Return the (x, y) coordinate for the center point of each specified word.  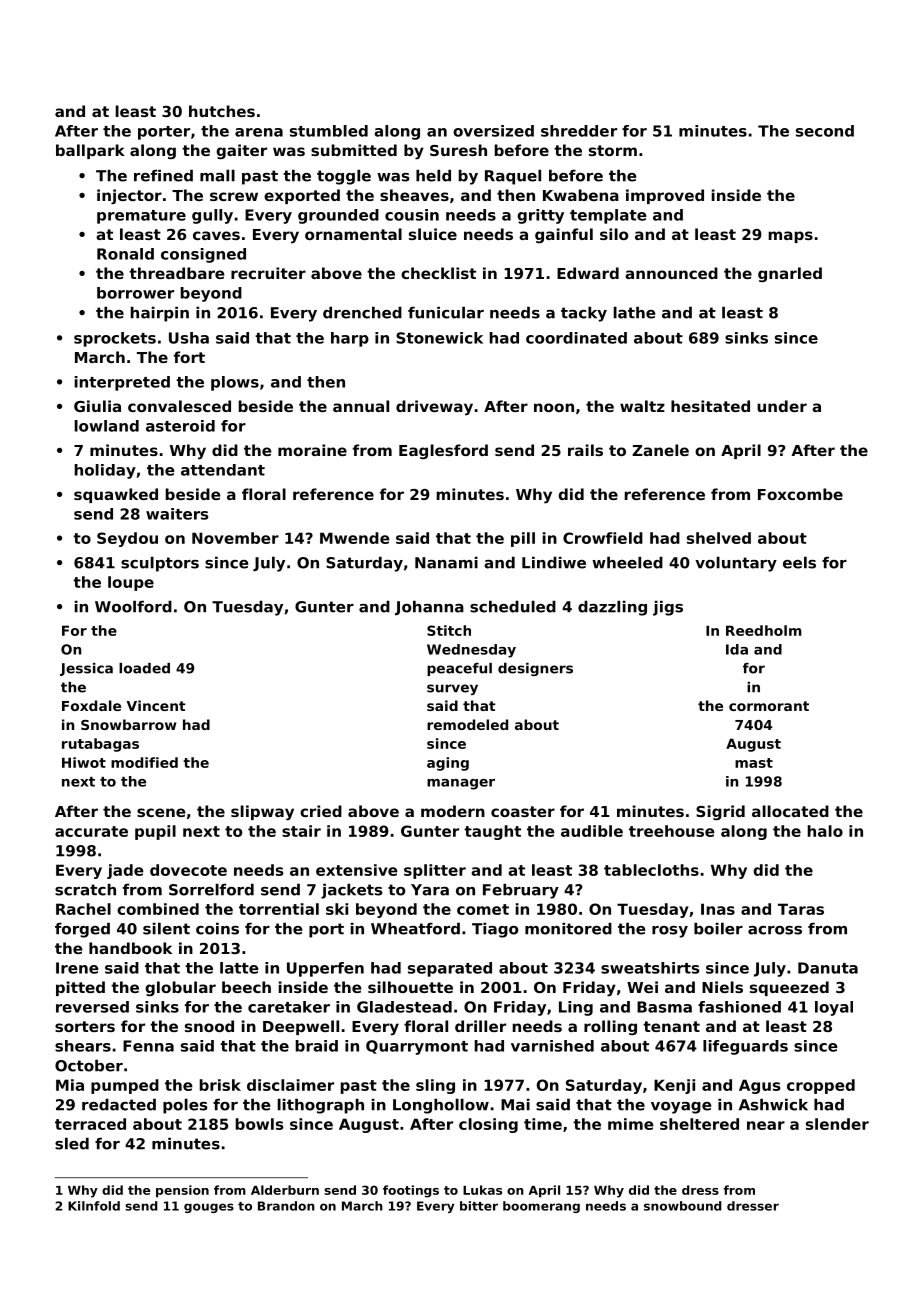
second (825, 131)
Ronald (125, 254)
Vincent (156, 705)
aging (448, 764)
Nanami (446, 562)
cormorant (769, 706)
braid (317, 1046)
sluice (433, 234)
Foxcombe (800, 494)
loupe (131, 583)
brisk (220, 1085)
